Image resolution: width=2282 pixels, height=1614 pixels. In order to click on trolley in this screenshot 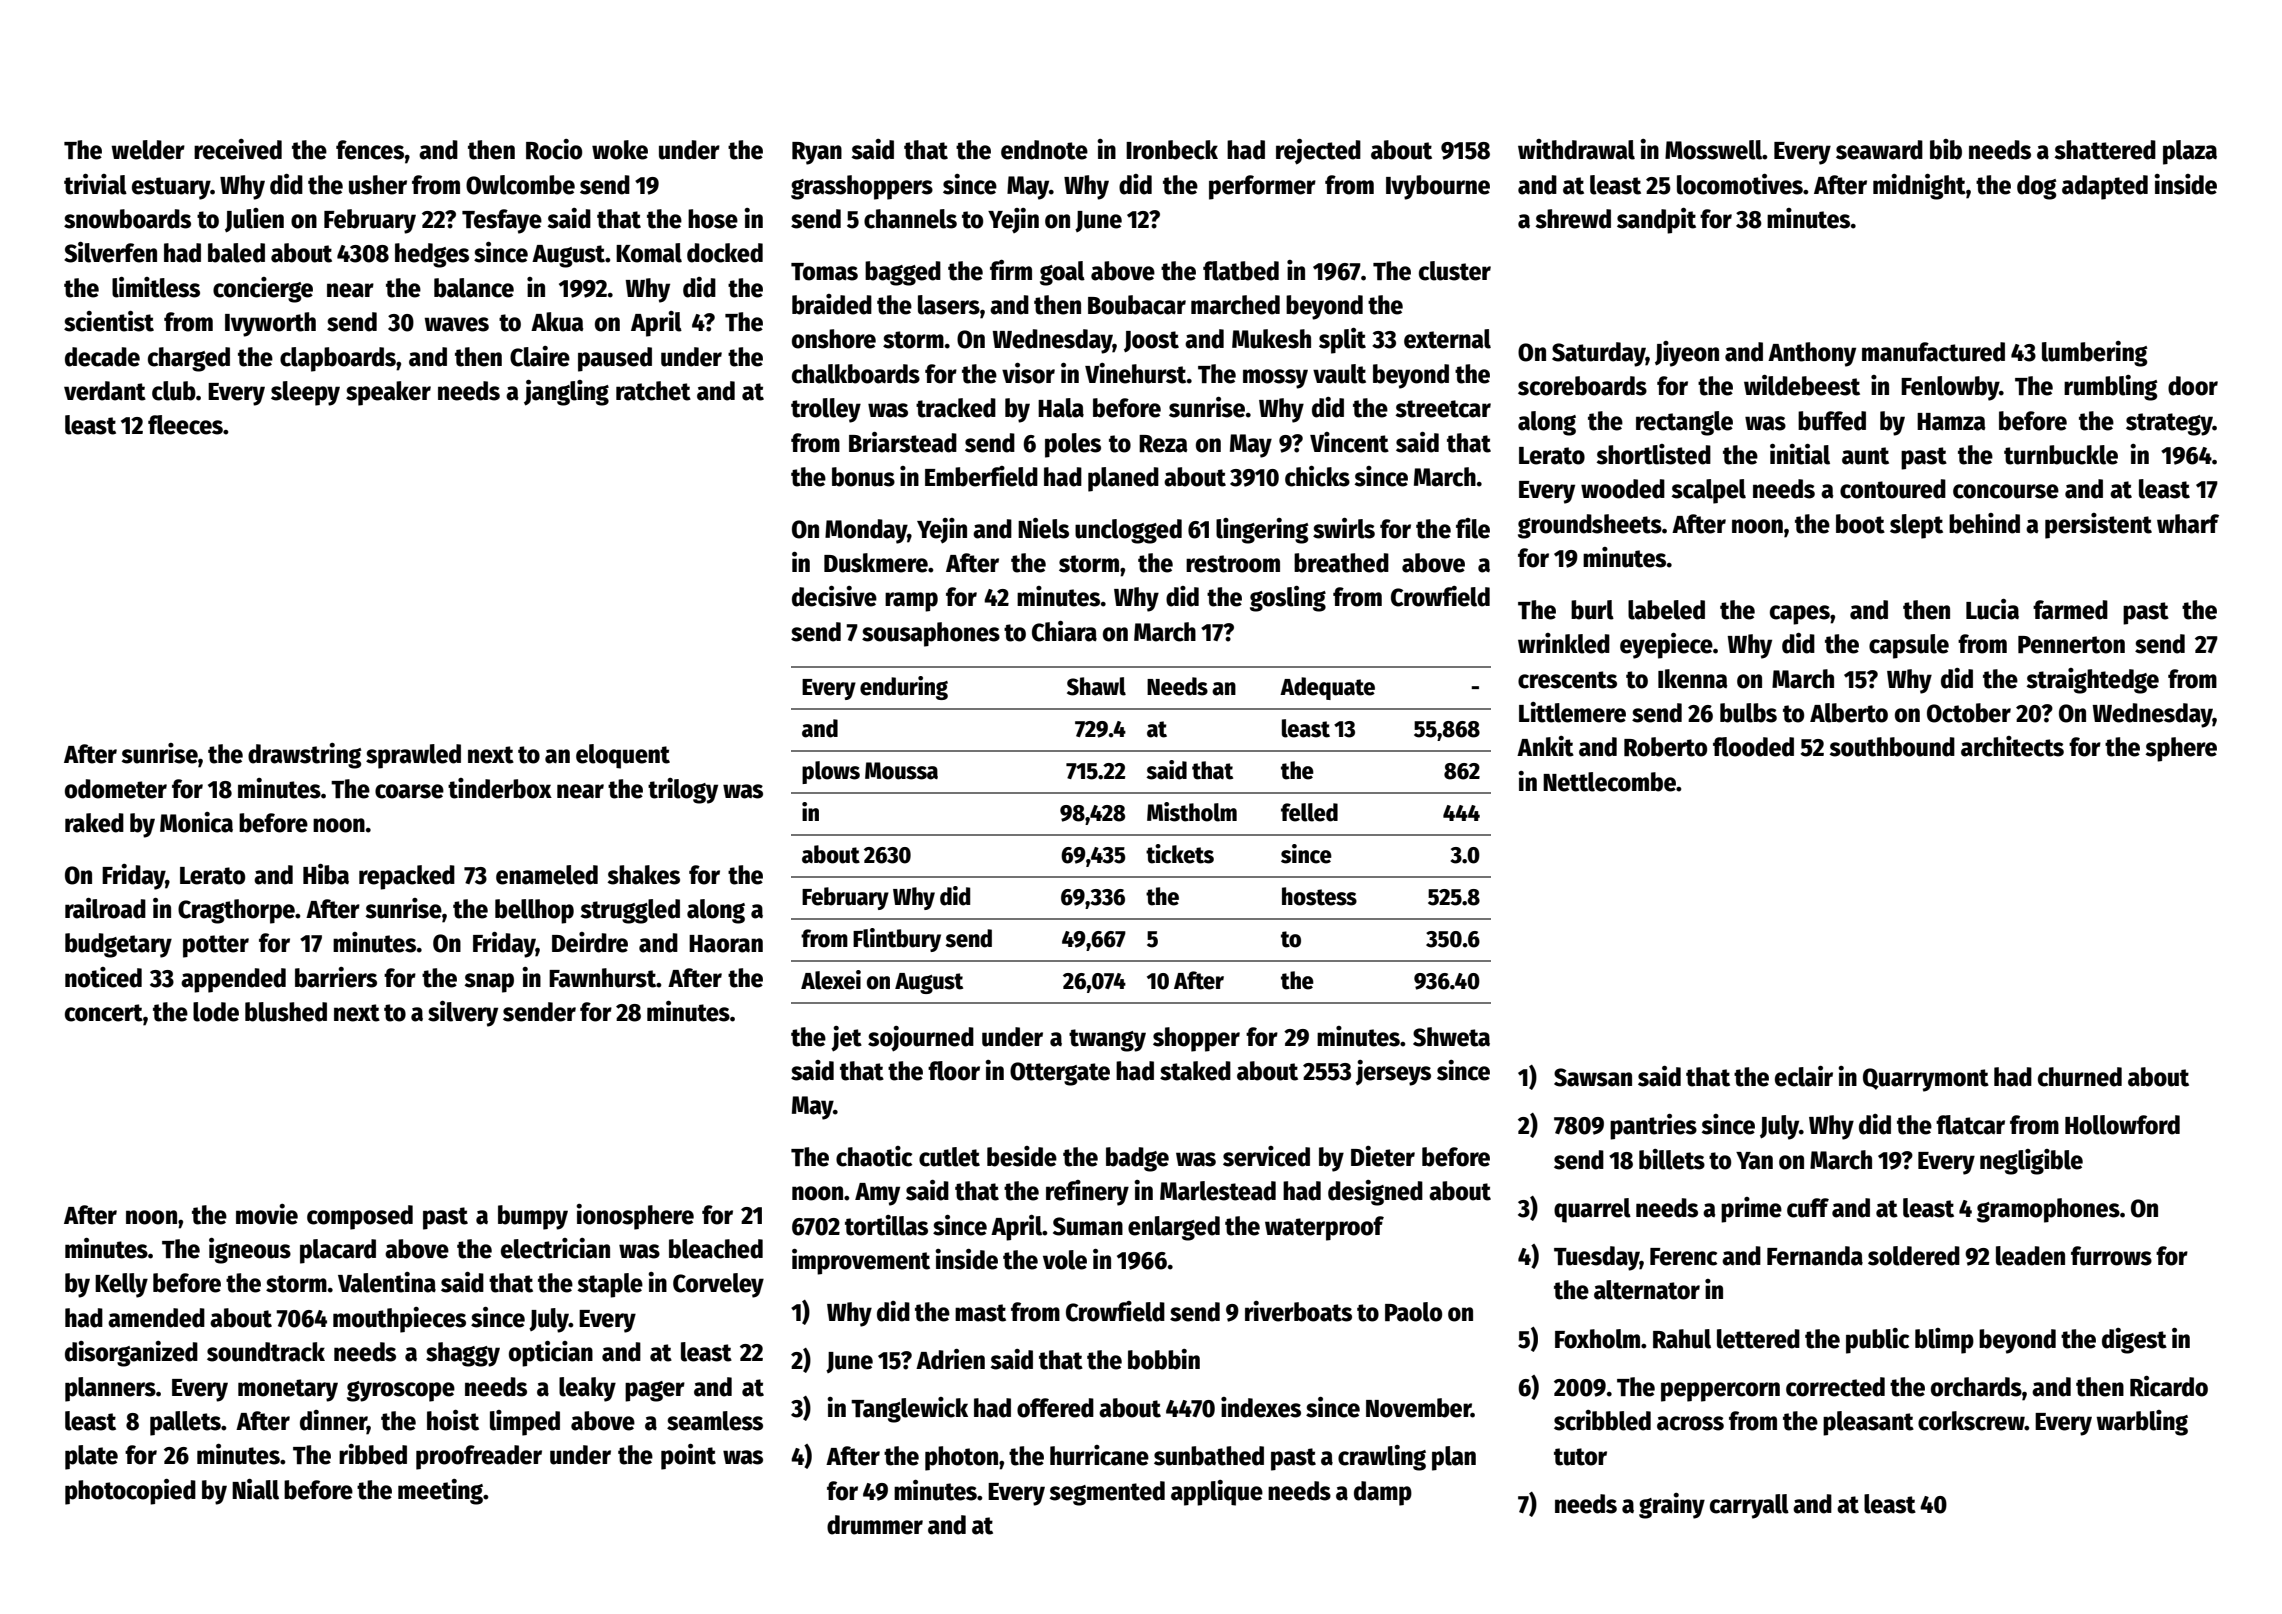, I will do `click(826, 410)`.
